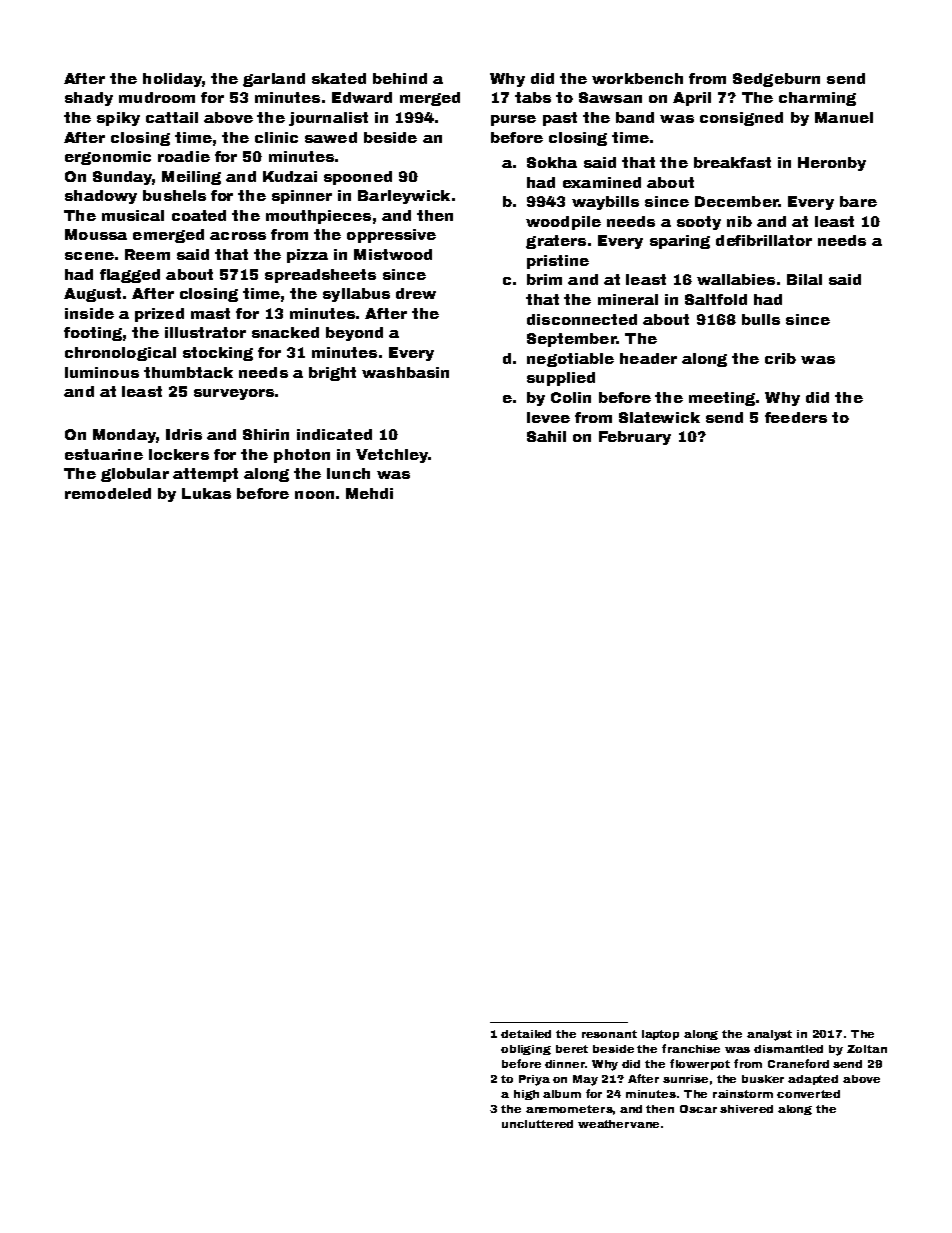  What do you see at coordinates (526, 1095) in the screenshot?
I see `high` at bounding box center [526, 1095].
